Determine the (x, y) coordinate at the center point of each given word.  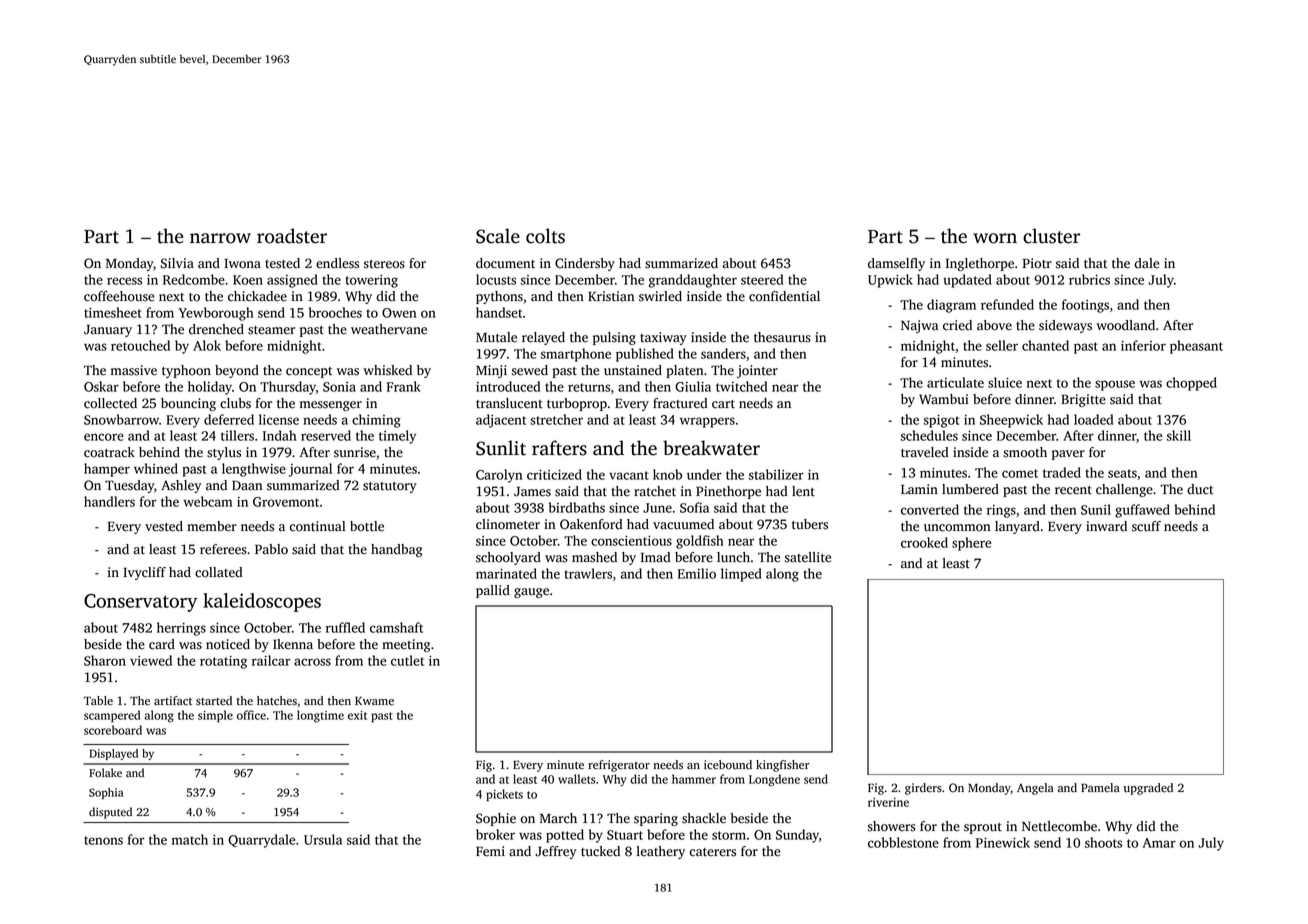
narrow (220, 238)
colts (545, 236)
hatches (277, 701)
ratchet (655, 491)
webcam (207, 501)
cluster (1051, 236)
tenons (103, 840)
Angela (1035, 789)
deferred (229, 419)
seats (1122, 473)
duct (1200, 489)
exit (357, 715)
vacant (629, 475)
